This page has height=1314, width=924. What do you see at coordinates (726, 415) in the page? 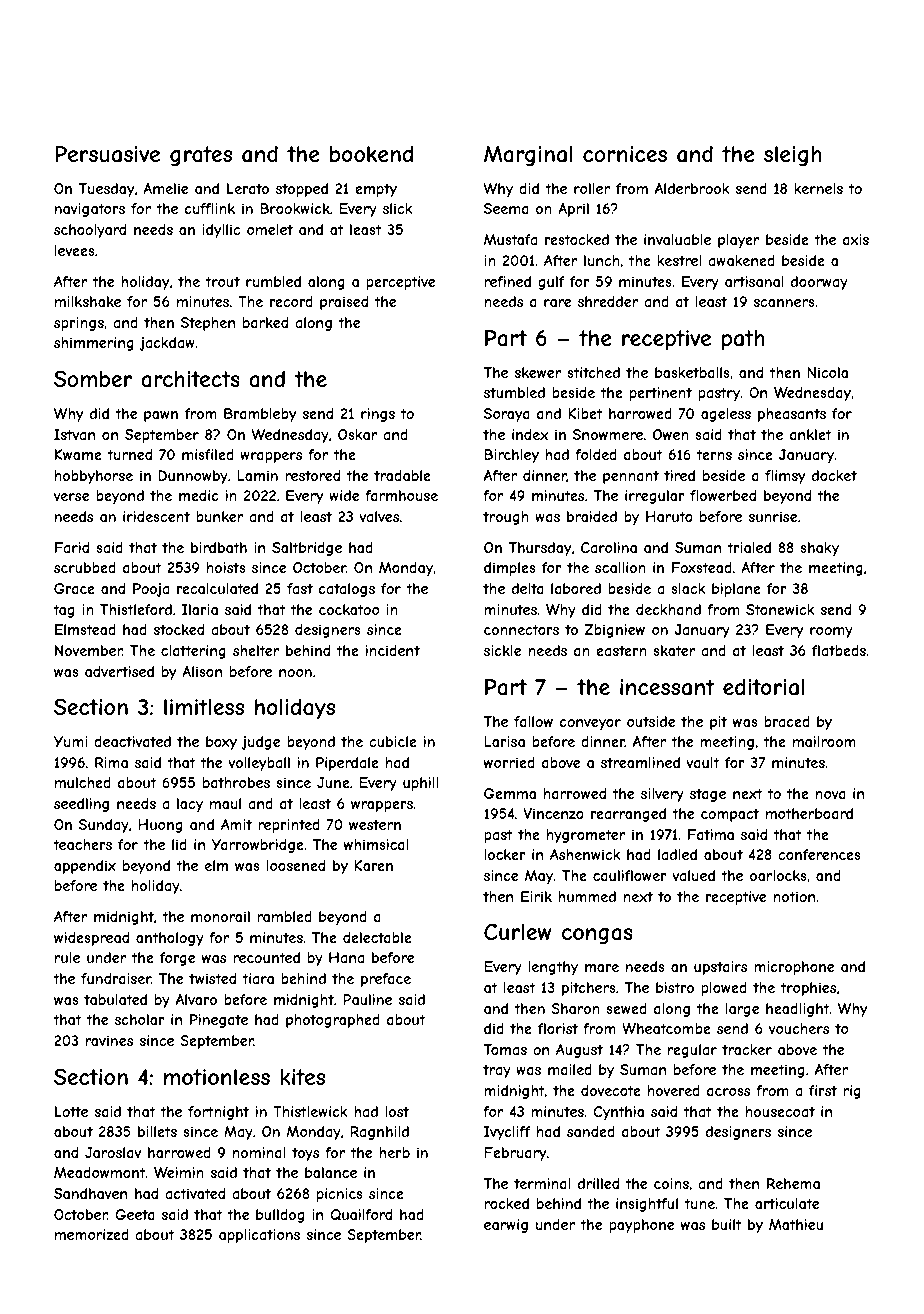
I see `ageless` at bounding box center [726, 415].
